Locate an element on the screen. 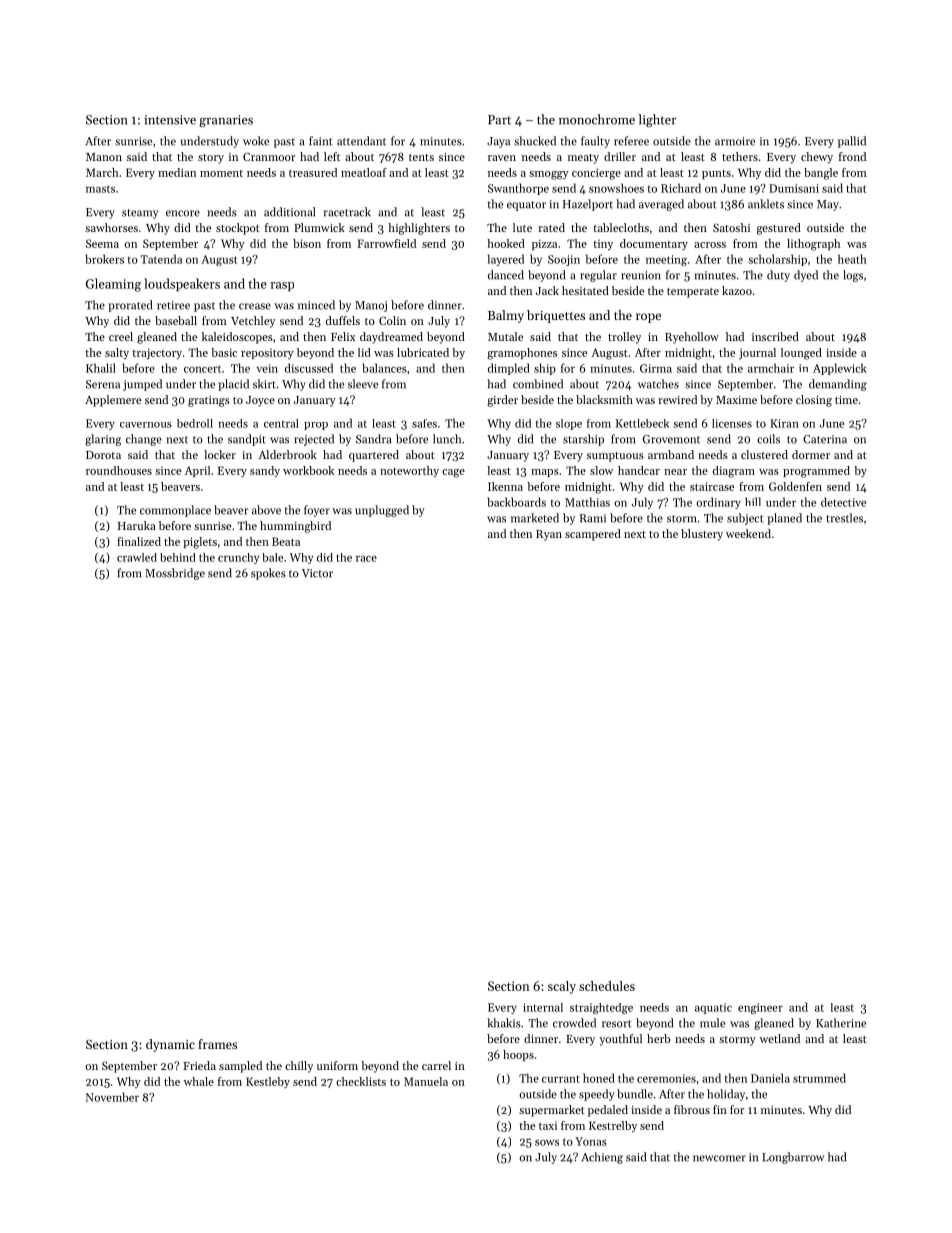 Image resolution: width=952 pixels, height=1233 pixels. Part is located at coordinates (499, 120).
